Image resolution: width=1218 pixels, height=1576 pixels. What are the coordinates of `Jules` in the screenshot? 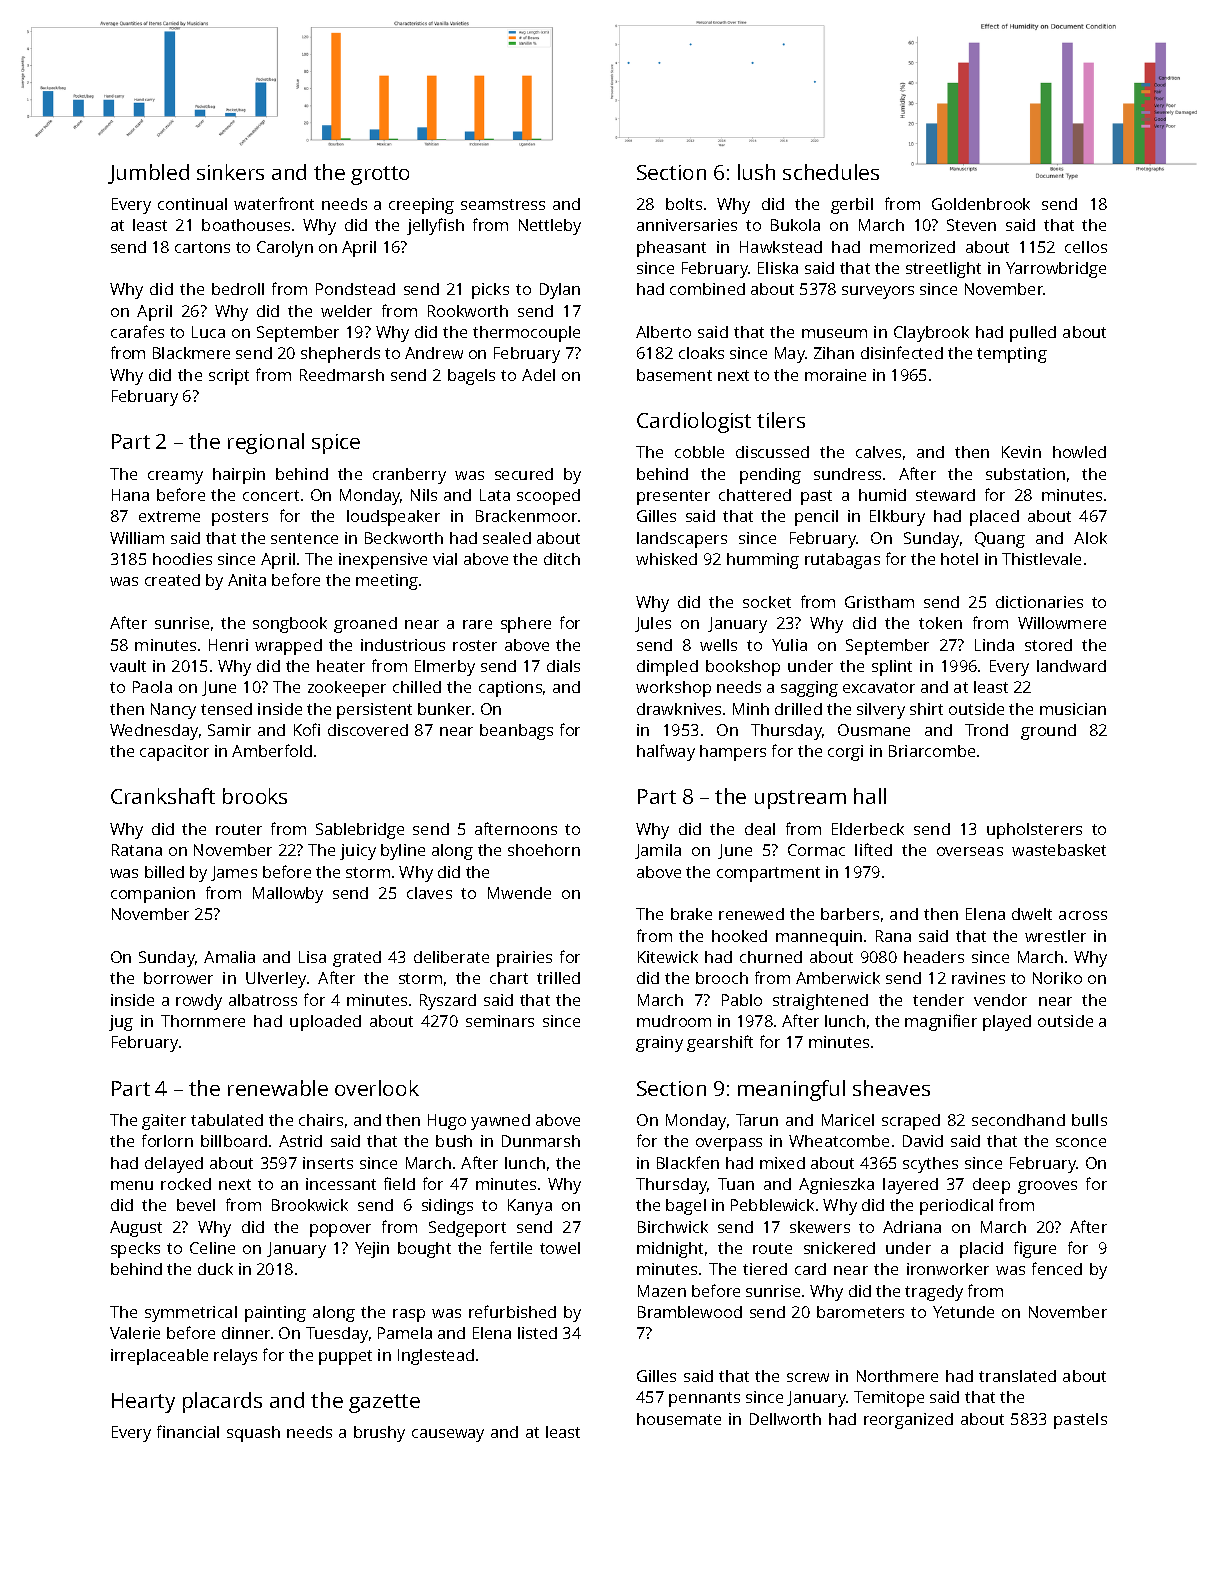 It's located at (653, 624).
